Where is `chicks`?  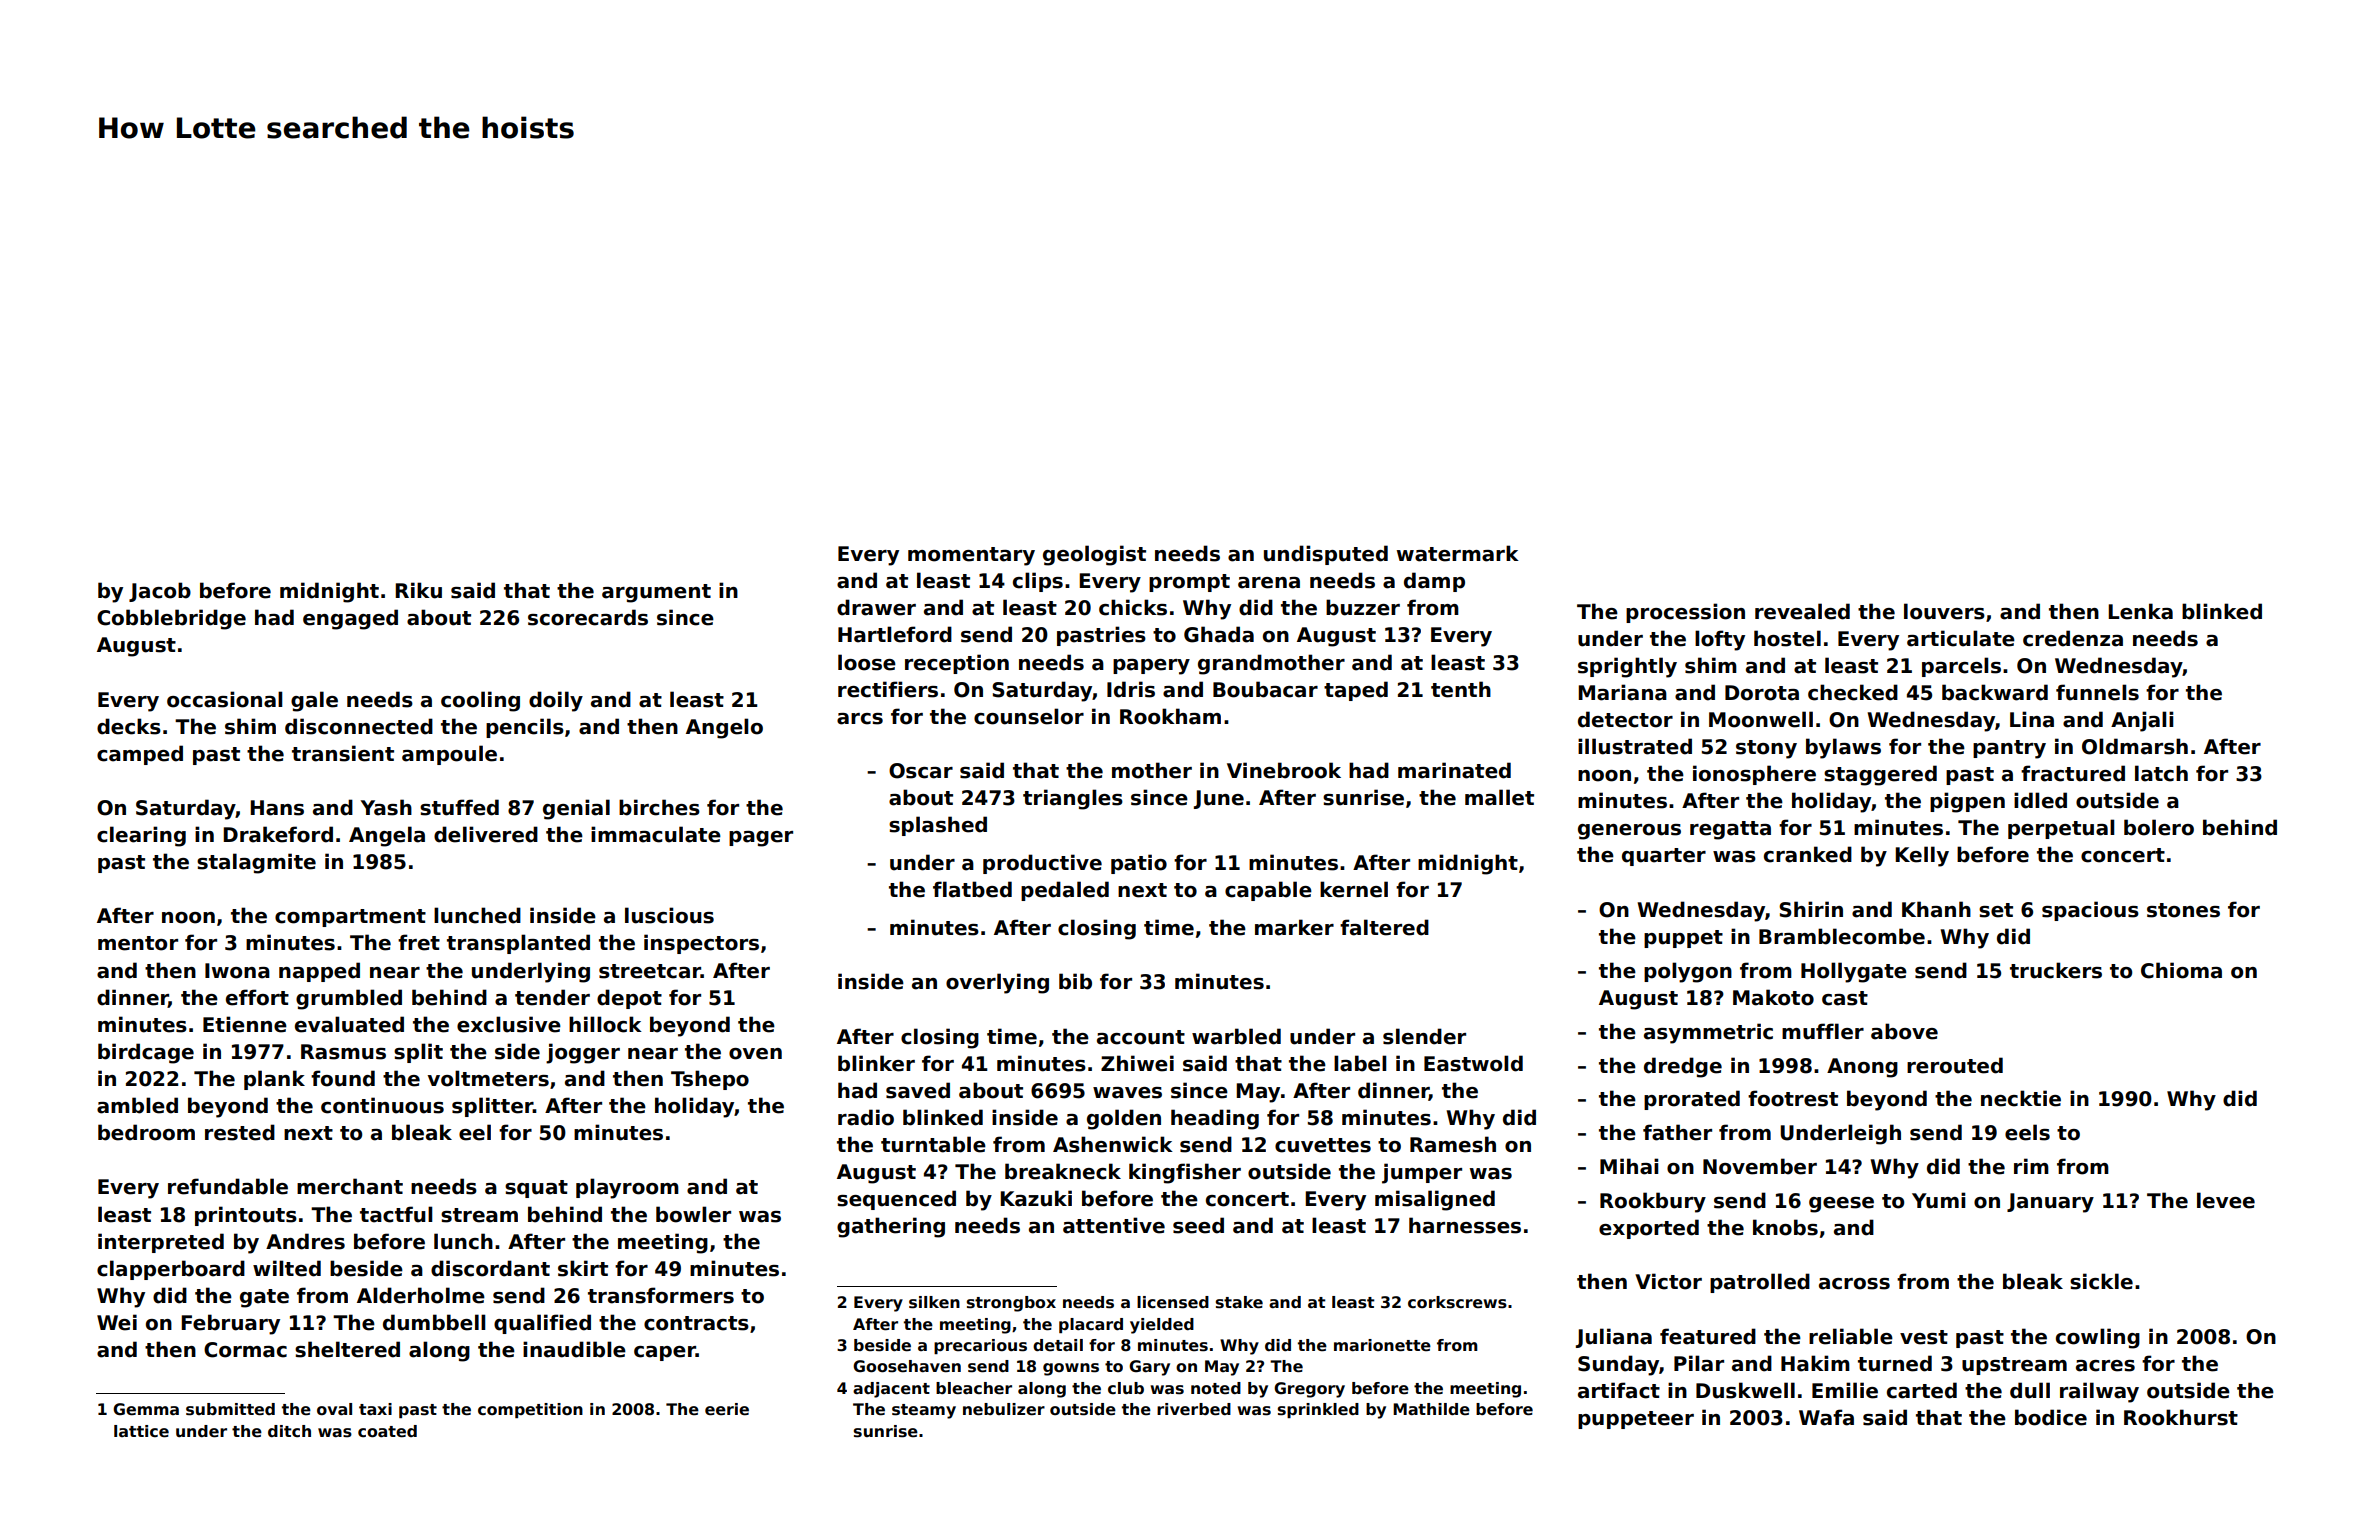 chicks is located at coordinates (1133, 607).
